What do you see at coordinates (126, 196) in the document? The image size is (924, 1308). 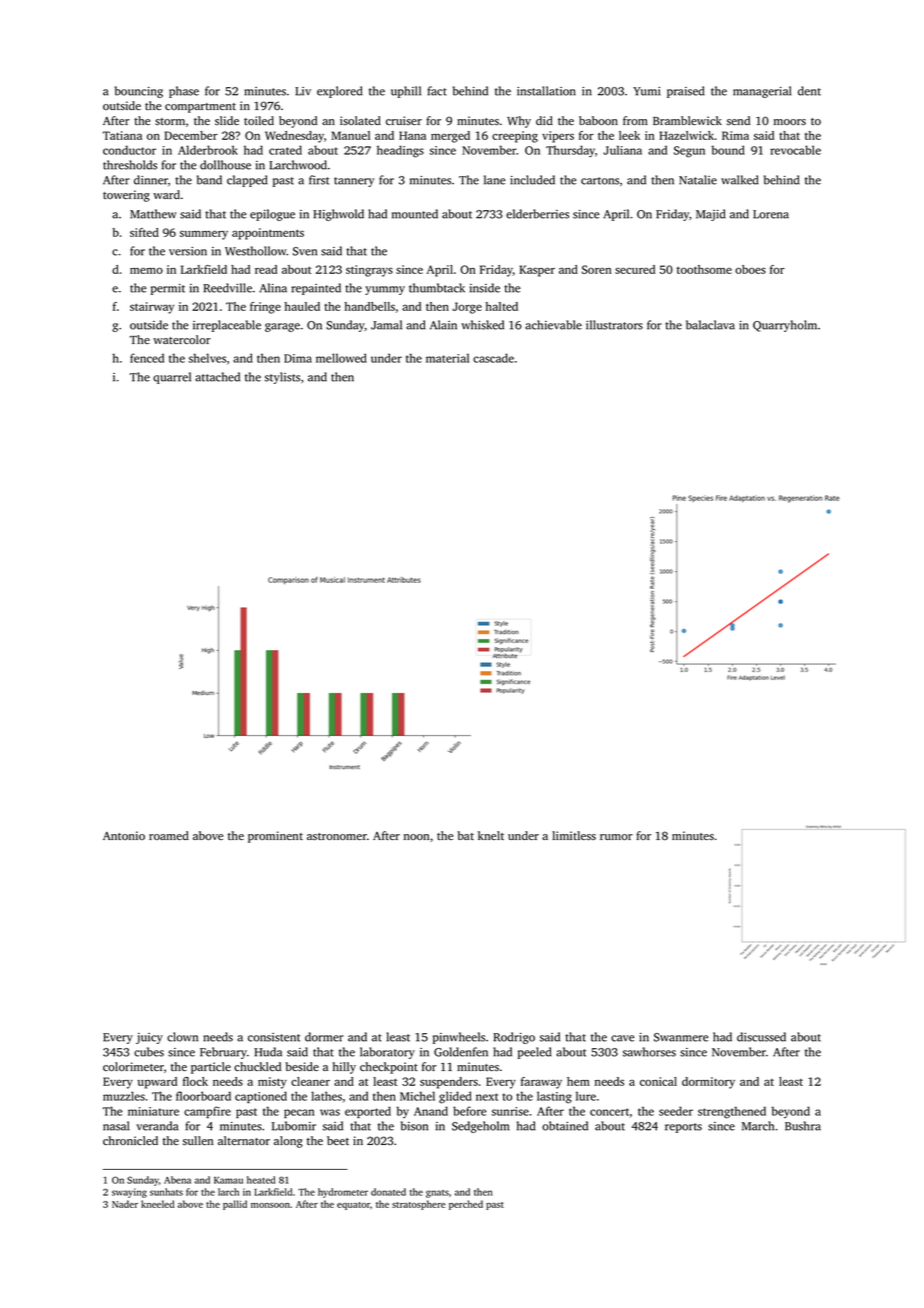 I see `towering` at bounding box center [126, 196].
